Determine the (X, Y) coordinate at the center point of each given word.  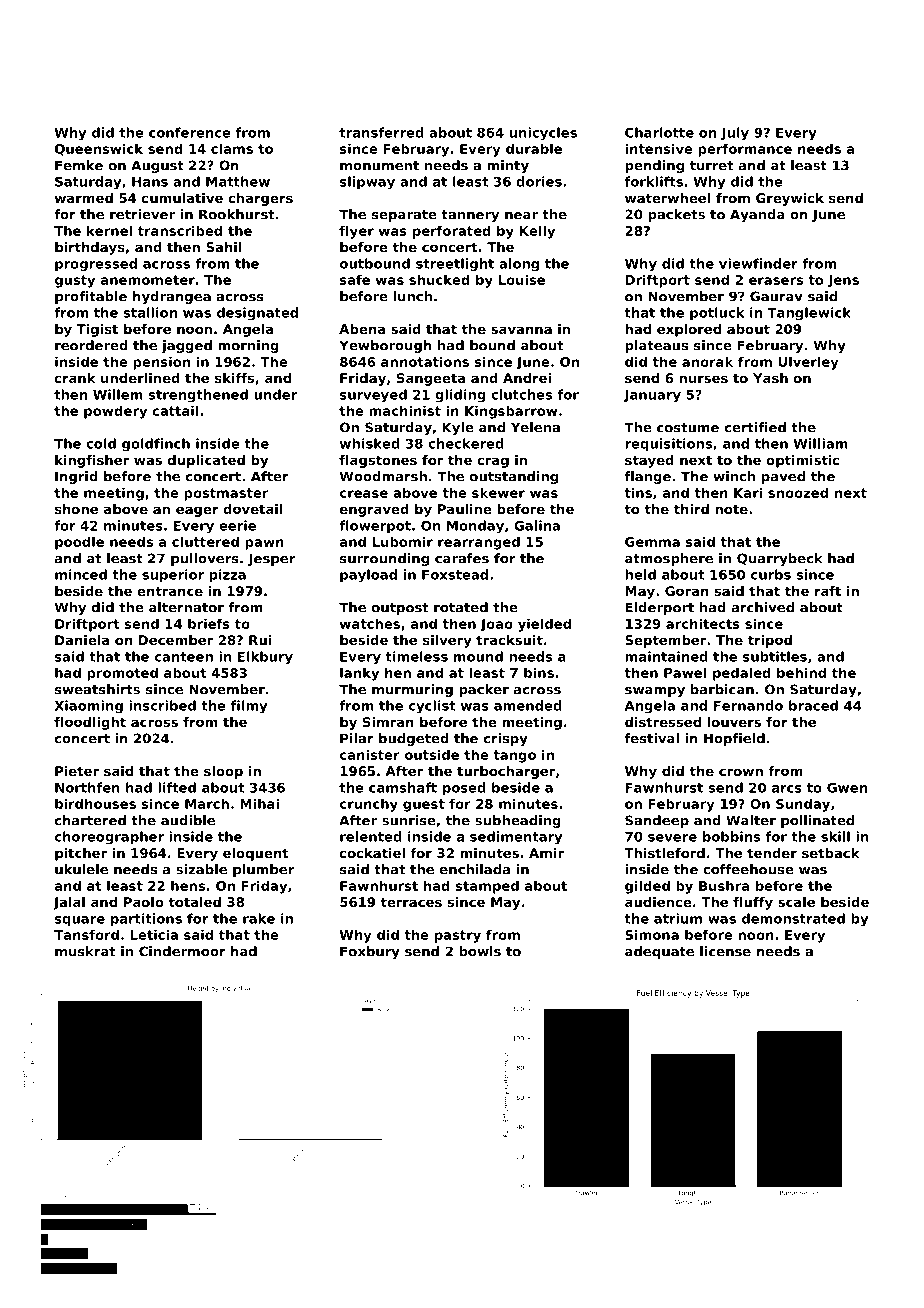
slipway (367, 183)
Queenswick (99, 149)
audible (188, 820)
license (725, 951)
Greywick (790, 199)
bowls (480, 951)
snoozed (798, 492)
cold (101, 443)
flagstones (378, 461)
